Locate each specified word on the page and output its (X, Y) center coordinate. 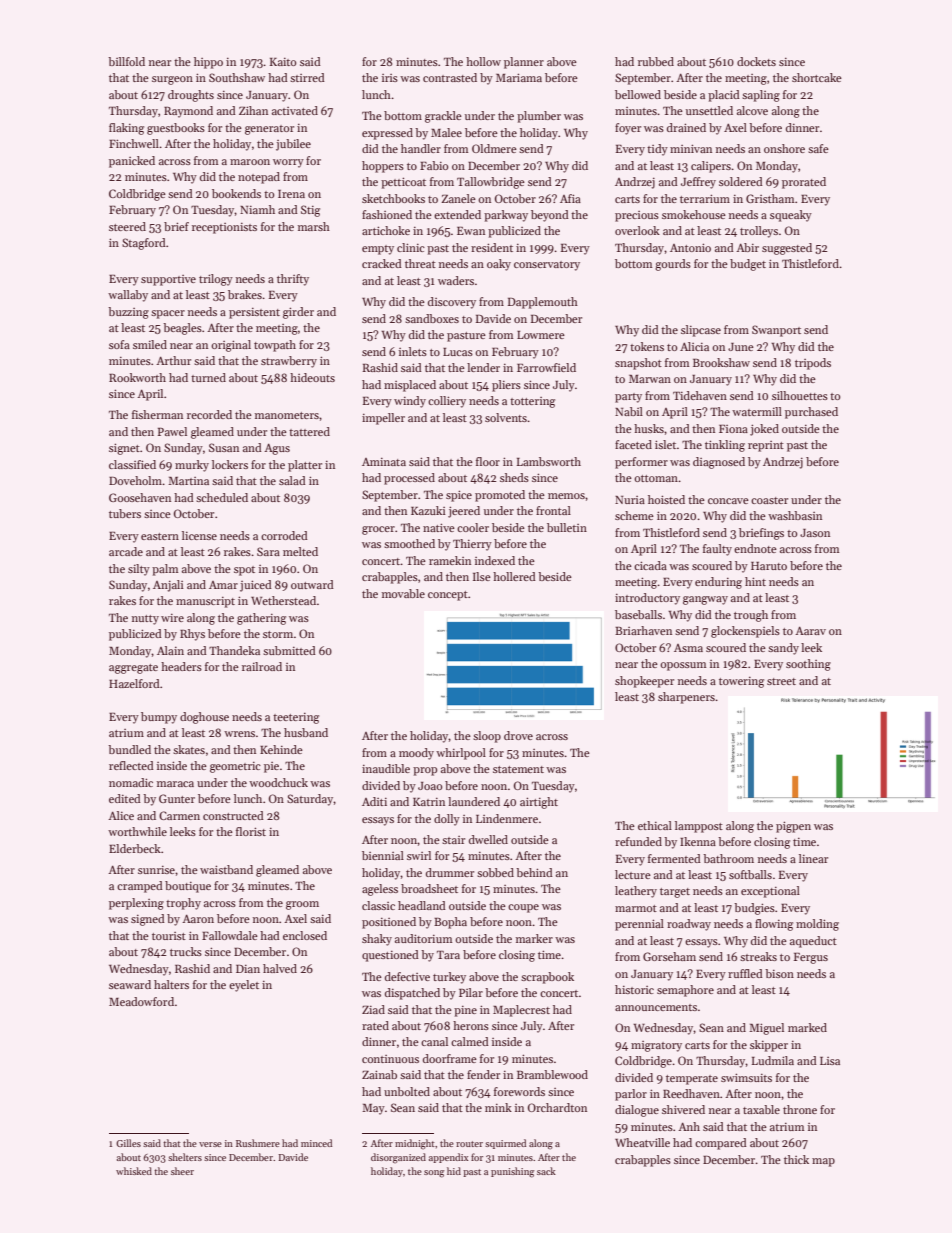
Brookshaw (721, 362)
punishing (513, 1172)
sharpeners (686, 698)
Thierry (472, 545)
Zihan (253, 110)
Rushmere (258, 1143)
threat (420, 263)
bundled (129, 749)
